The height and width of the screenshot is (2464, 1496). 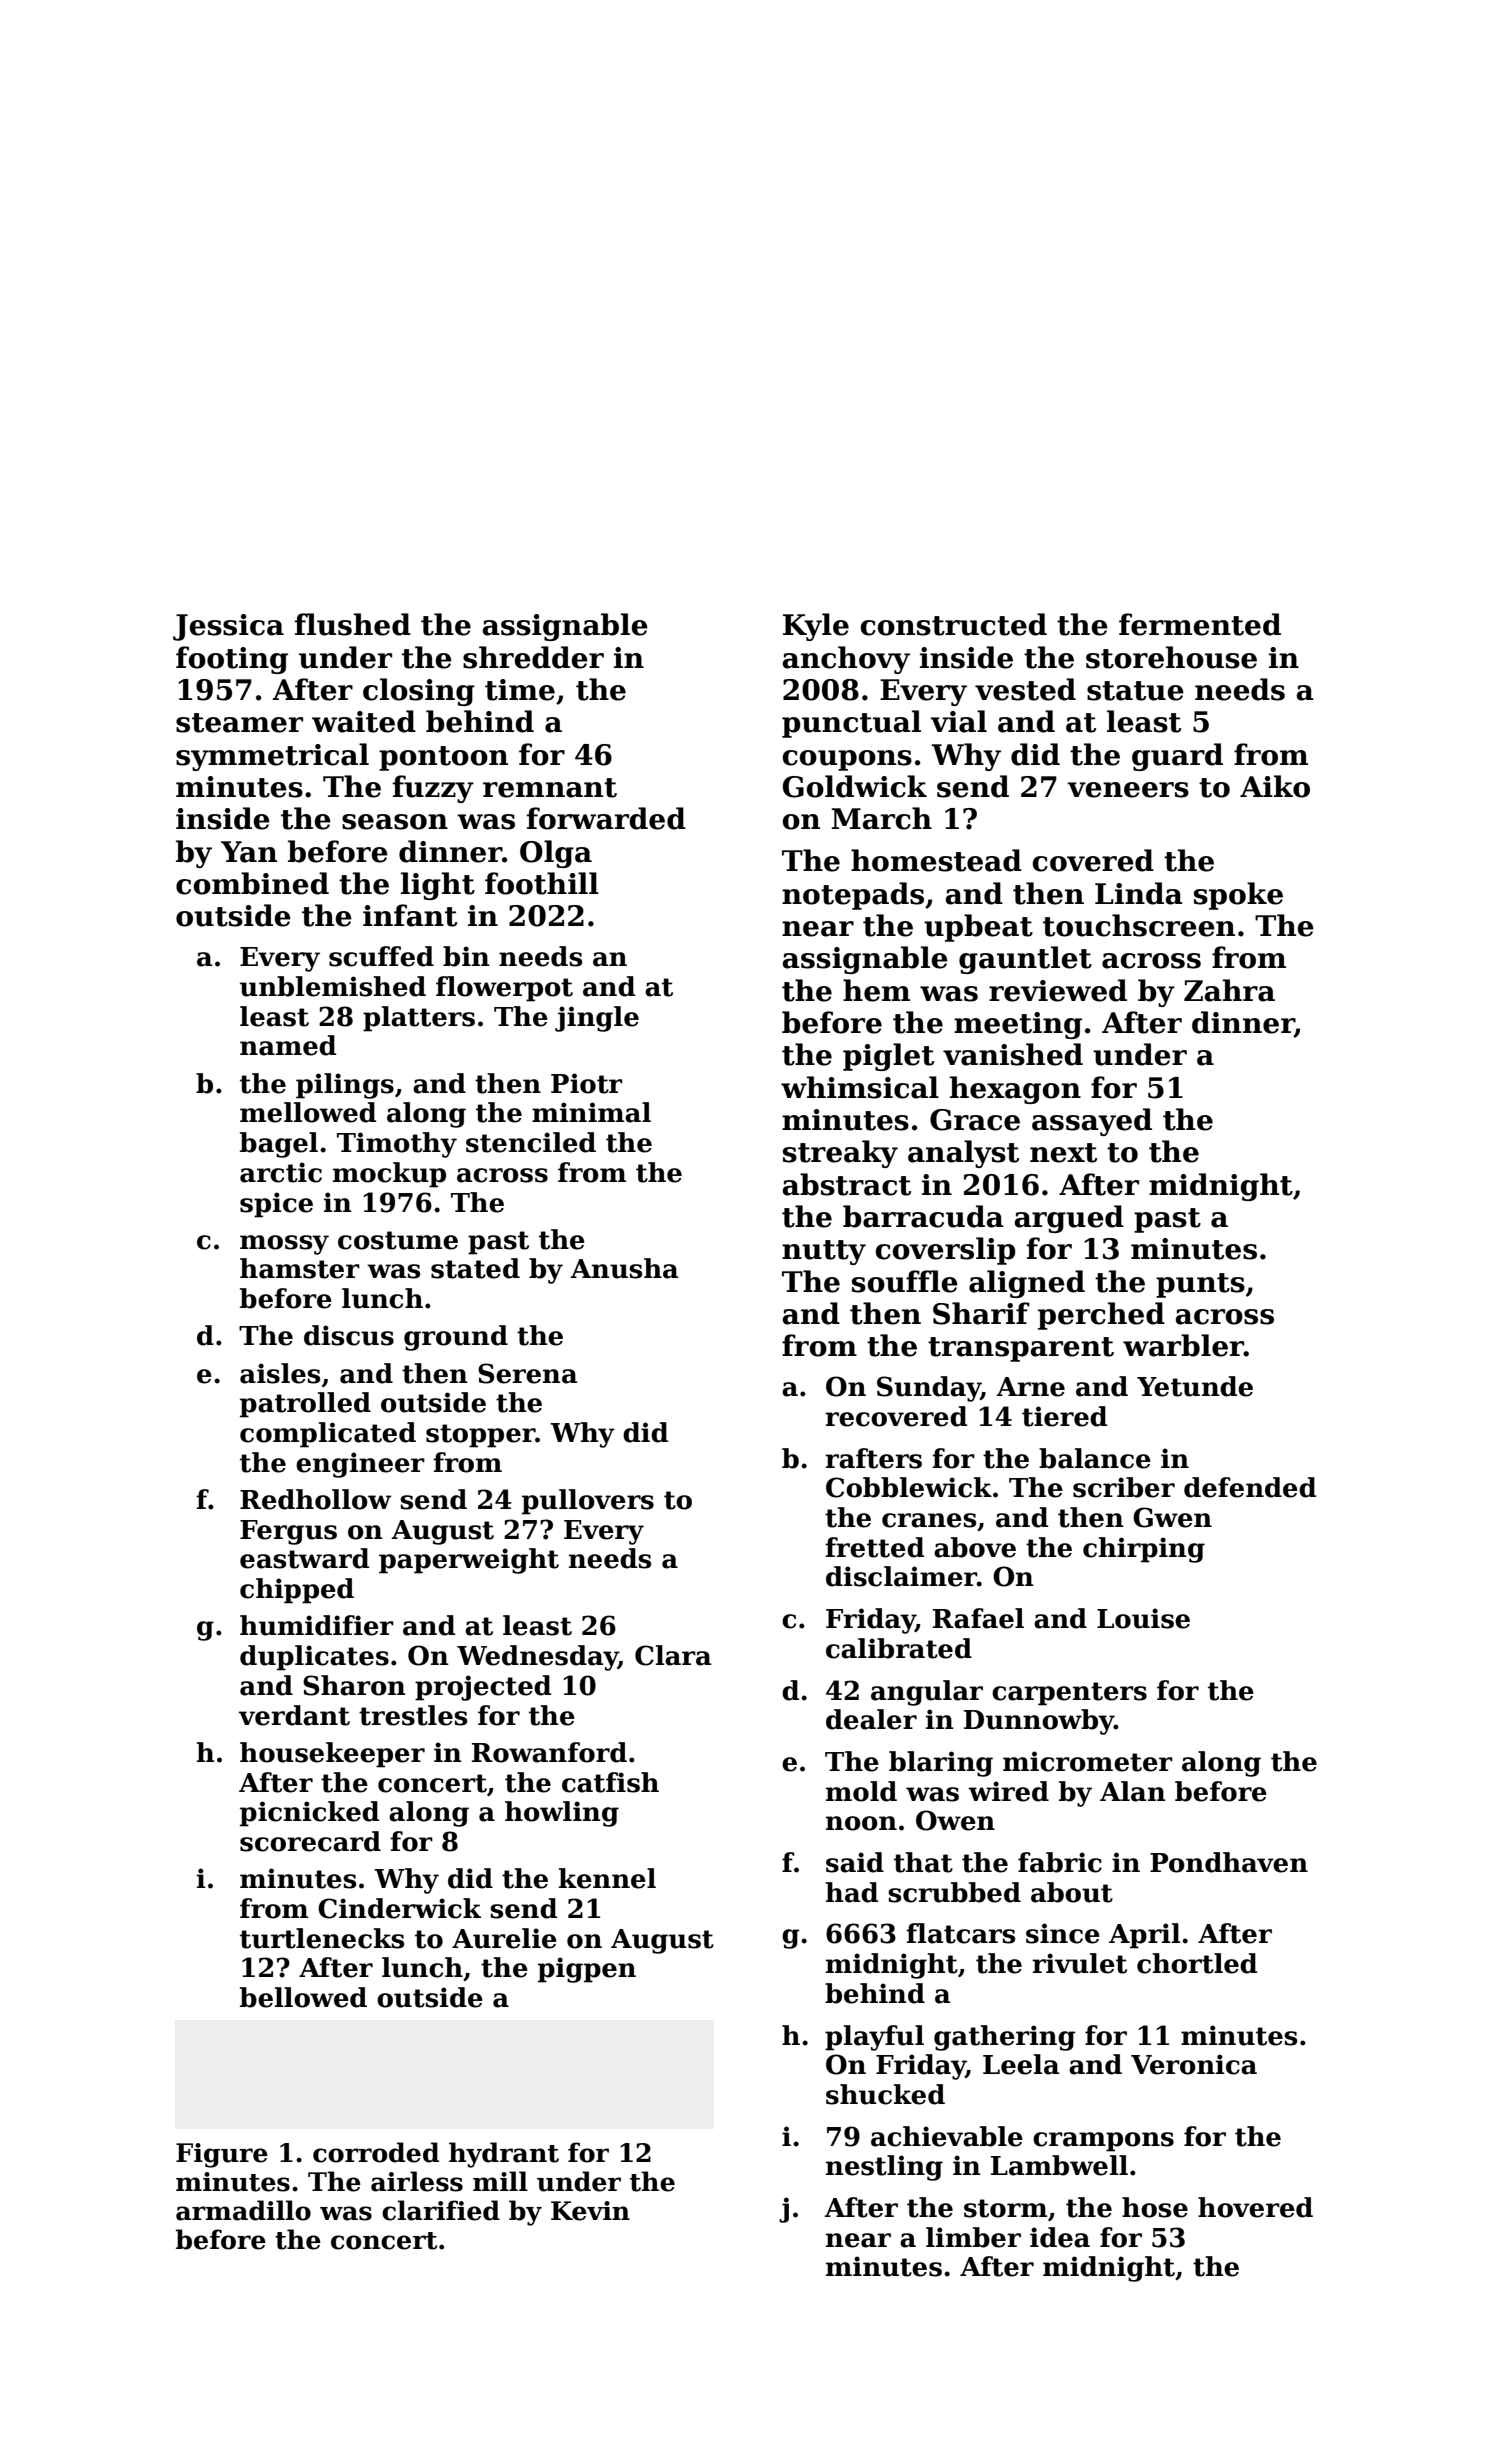 What do you see at coordinates (1197, 1963) in the screenshot?
I see `chortled` at bounding box center [1197, 1963].
